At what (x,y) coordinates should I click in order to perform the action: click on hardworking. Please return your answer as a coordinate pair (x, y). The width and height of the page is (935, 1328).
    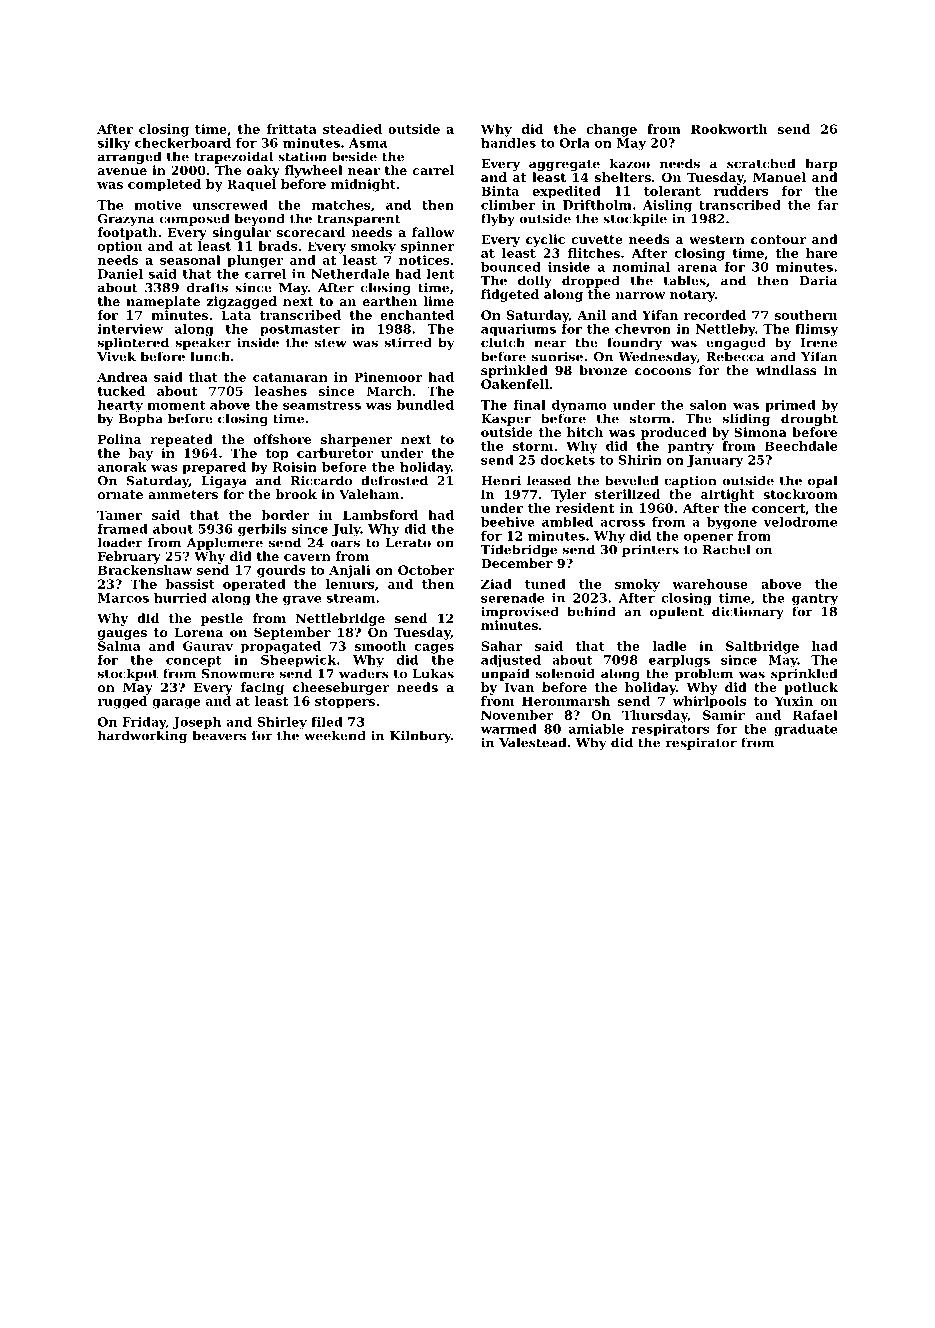
    Looking at the image, I should click on (142, 736).
